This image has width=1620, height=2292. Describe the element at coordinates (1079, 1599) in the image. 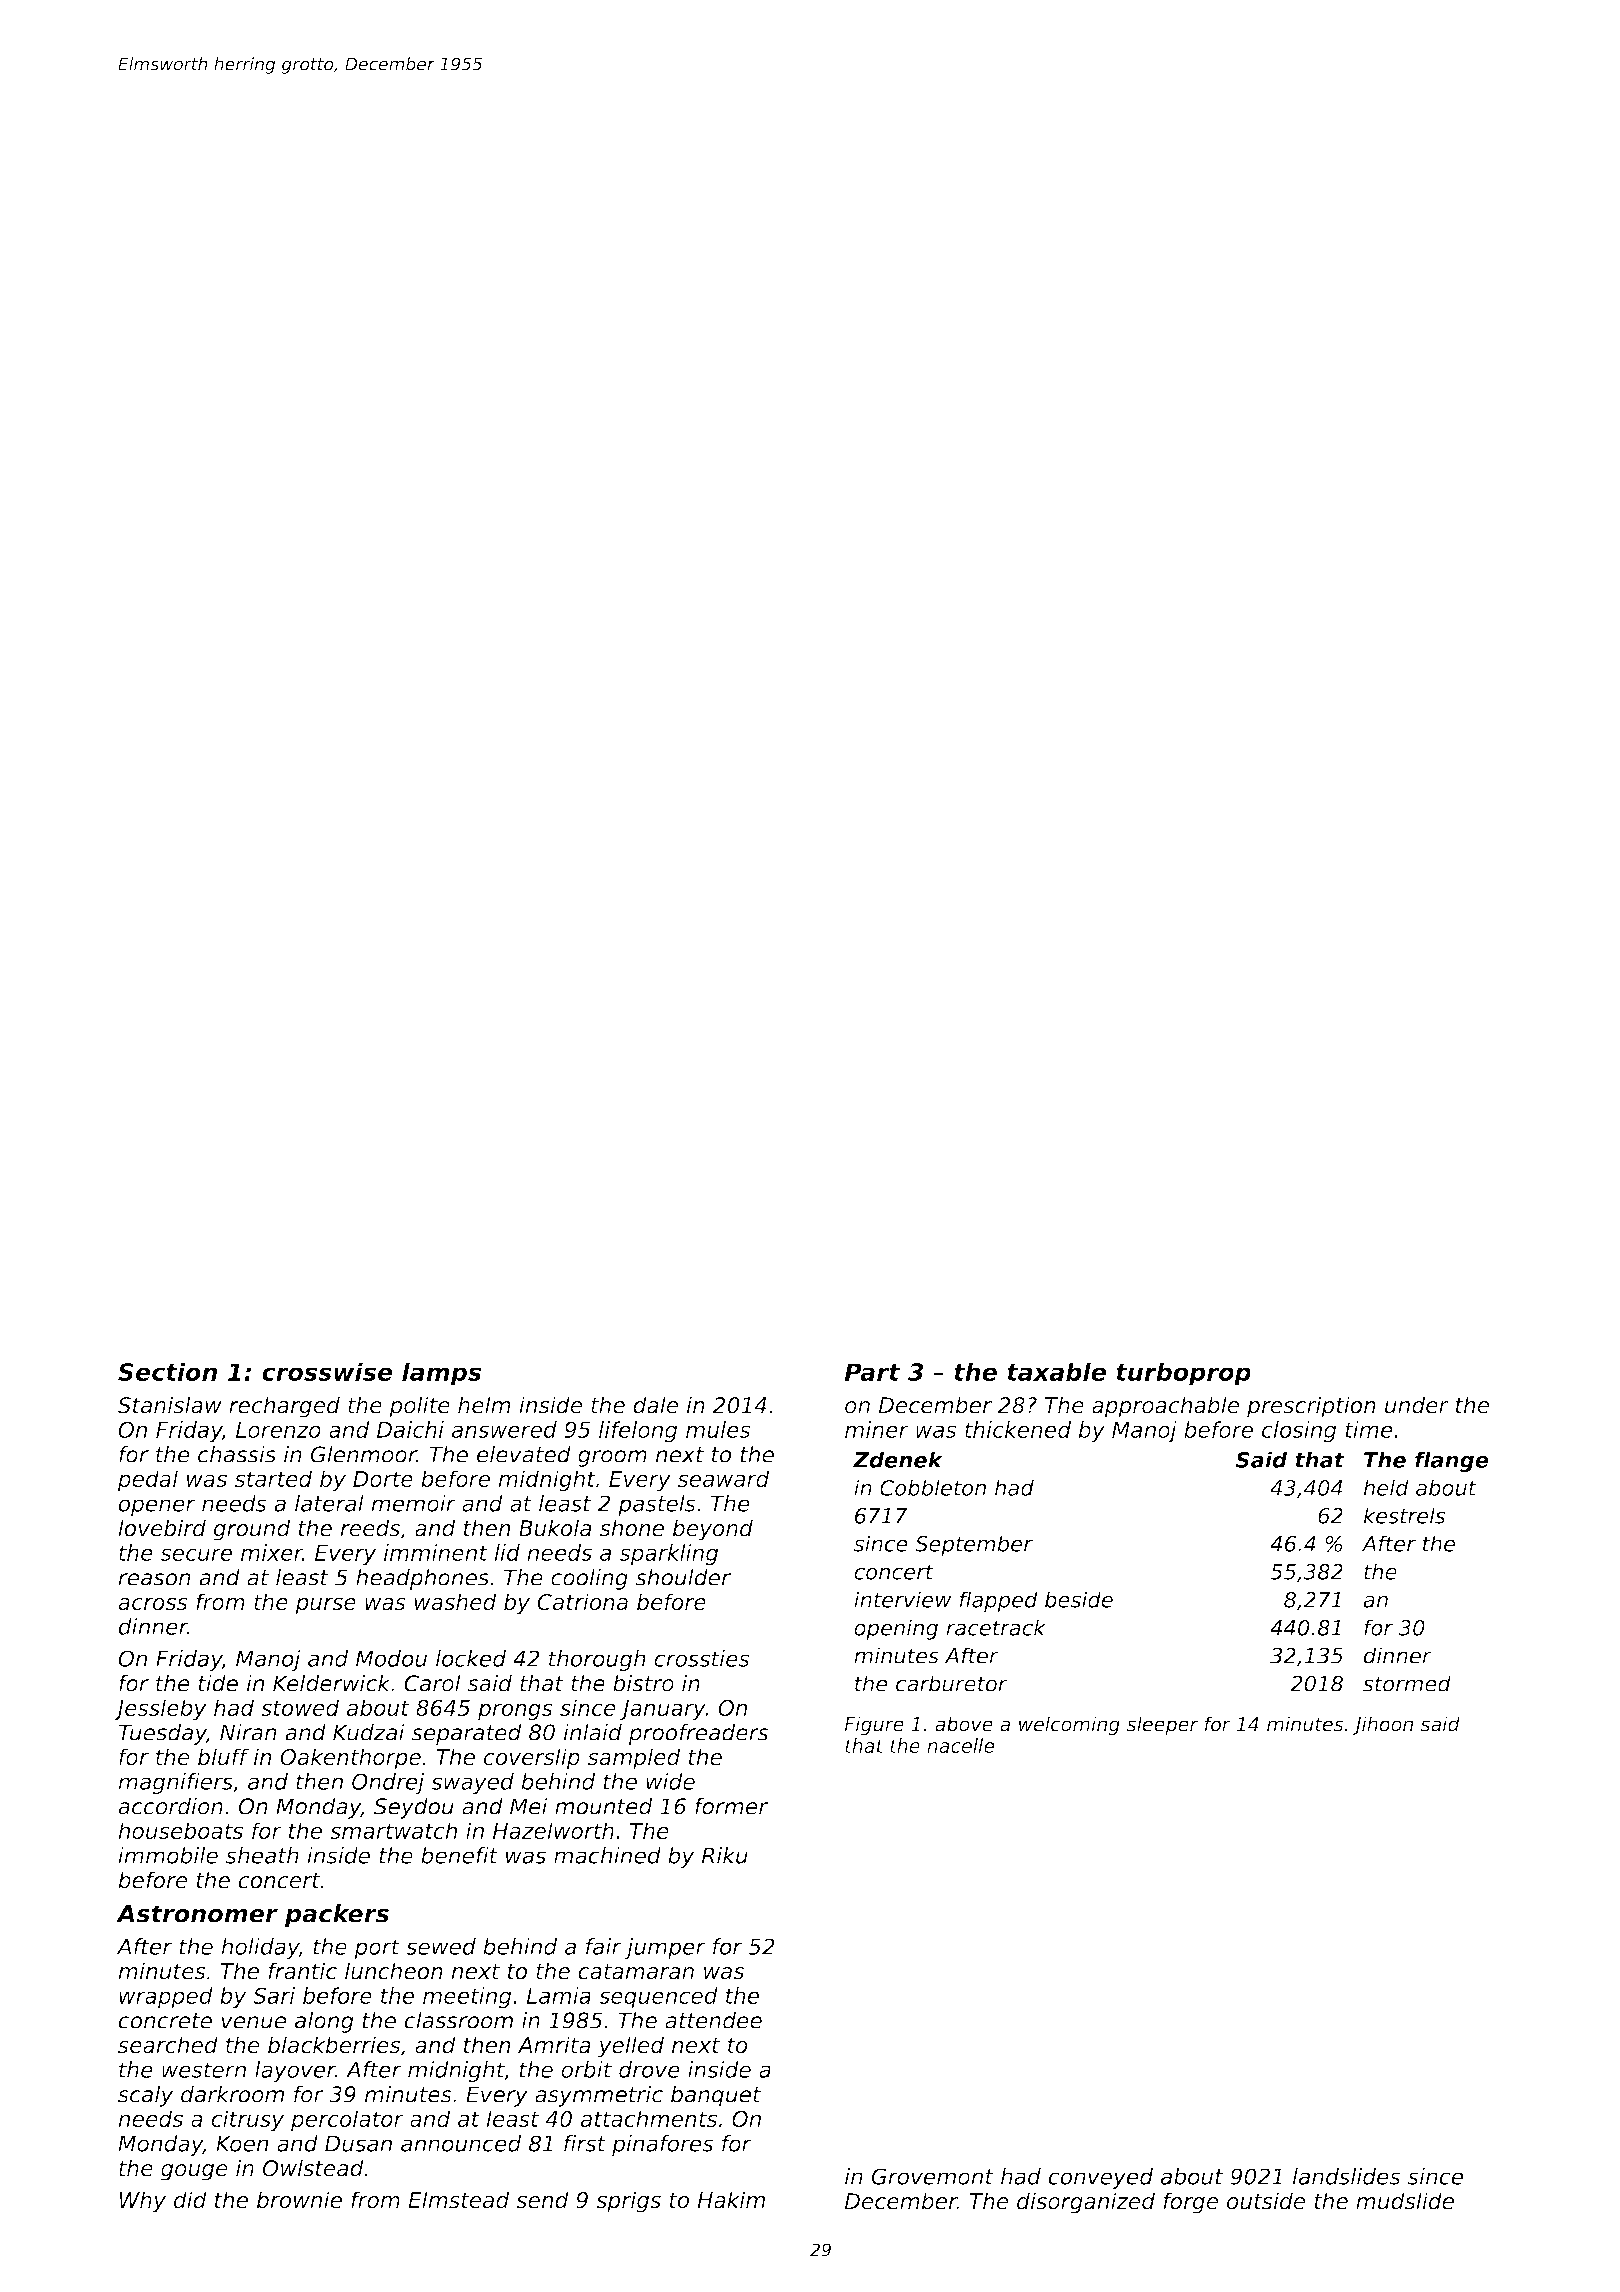

I see `beside` at that location.
